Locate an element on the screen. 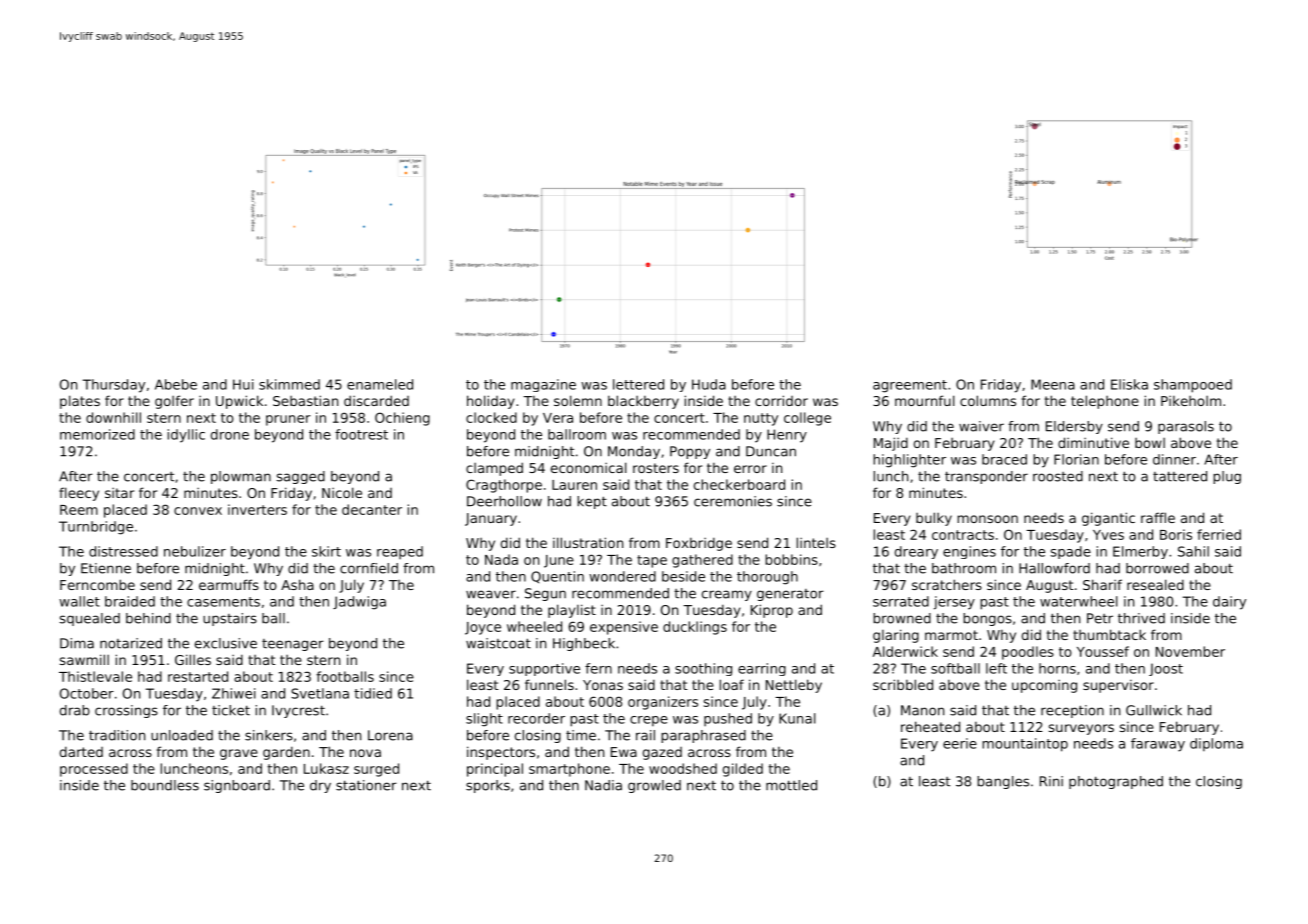 This screenshot has width=1308, height=924. spade is located at coordinates (1070, 552).
